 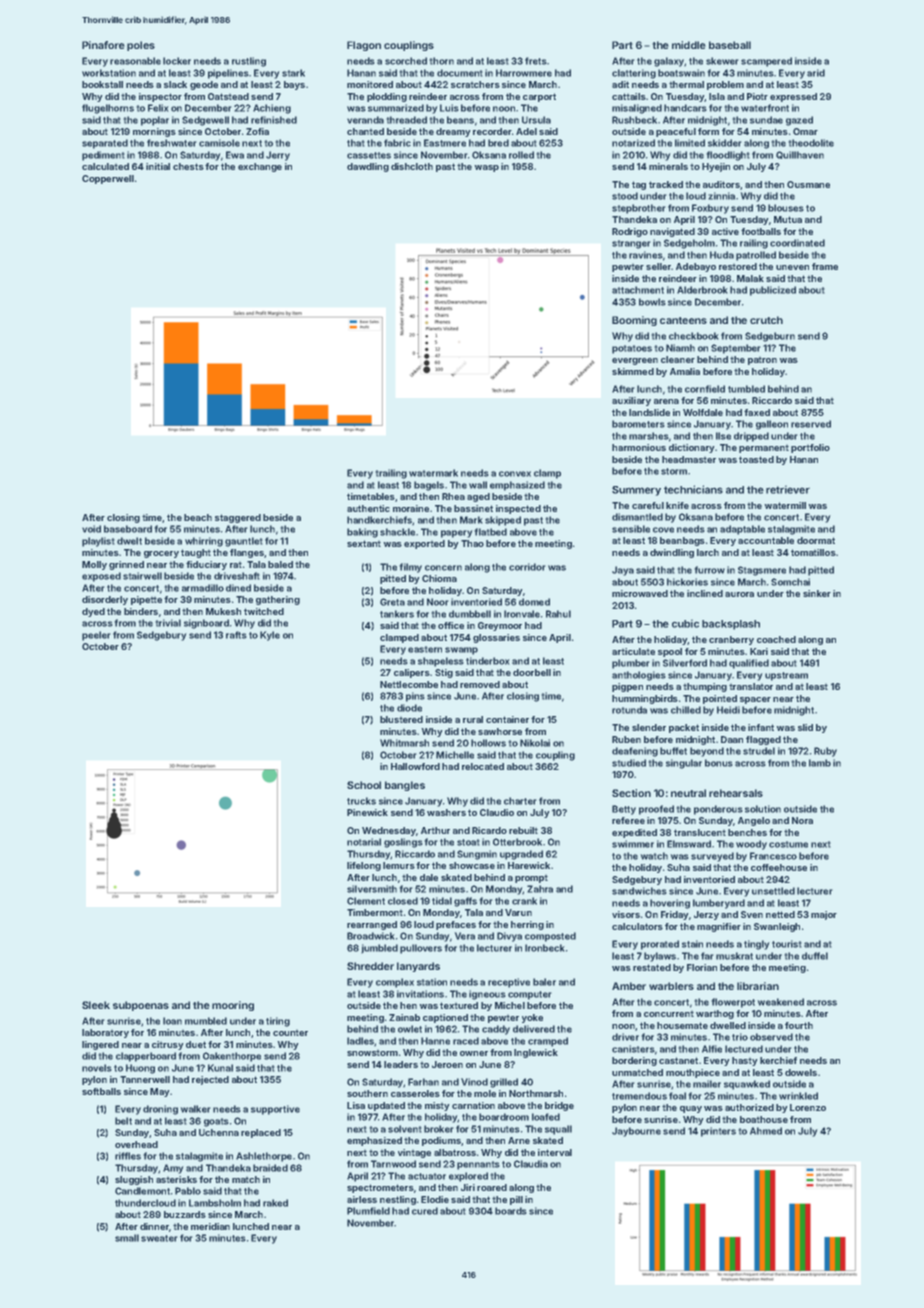 What do you see at coordinates (504, 1083) in the screenshot?
I see `grilled` at bounding box center [504, 1083].
